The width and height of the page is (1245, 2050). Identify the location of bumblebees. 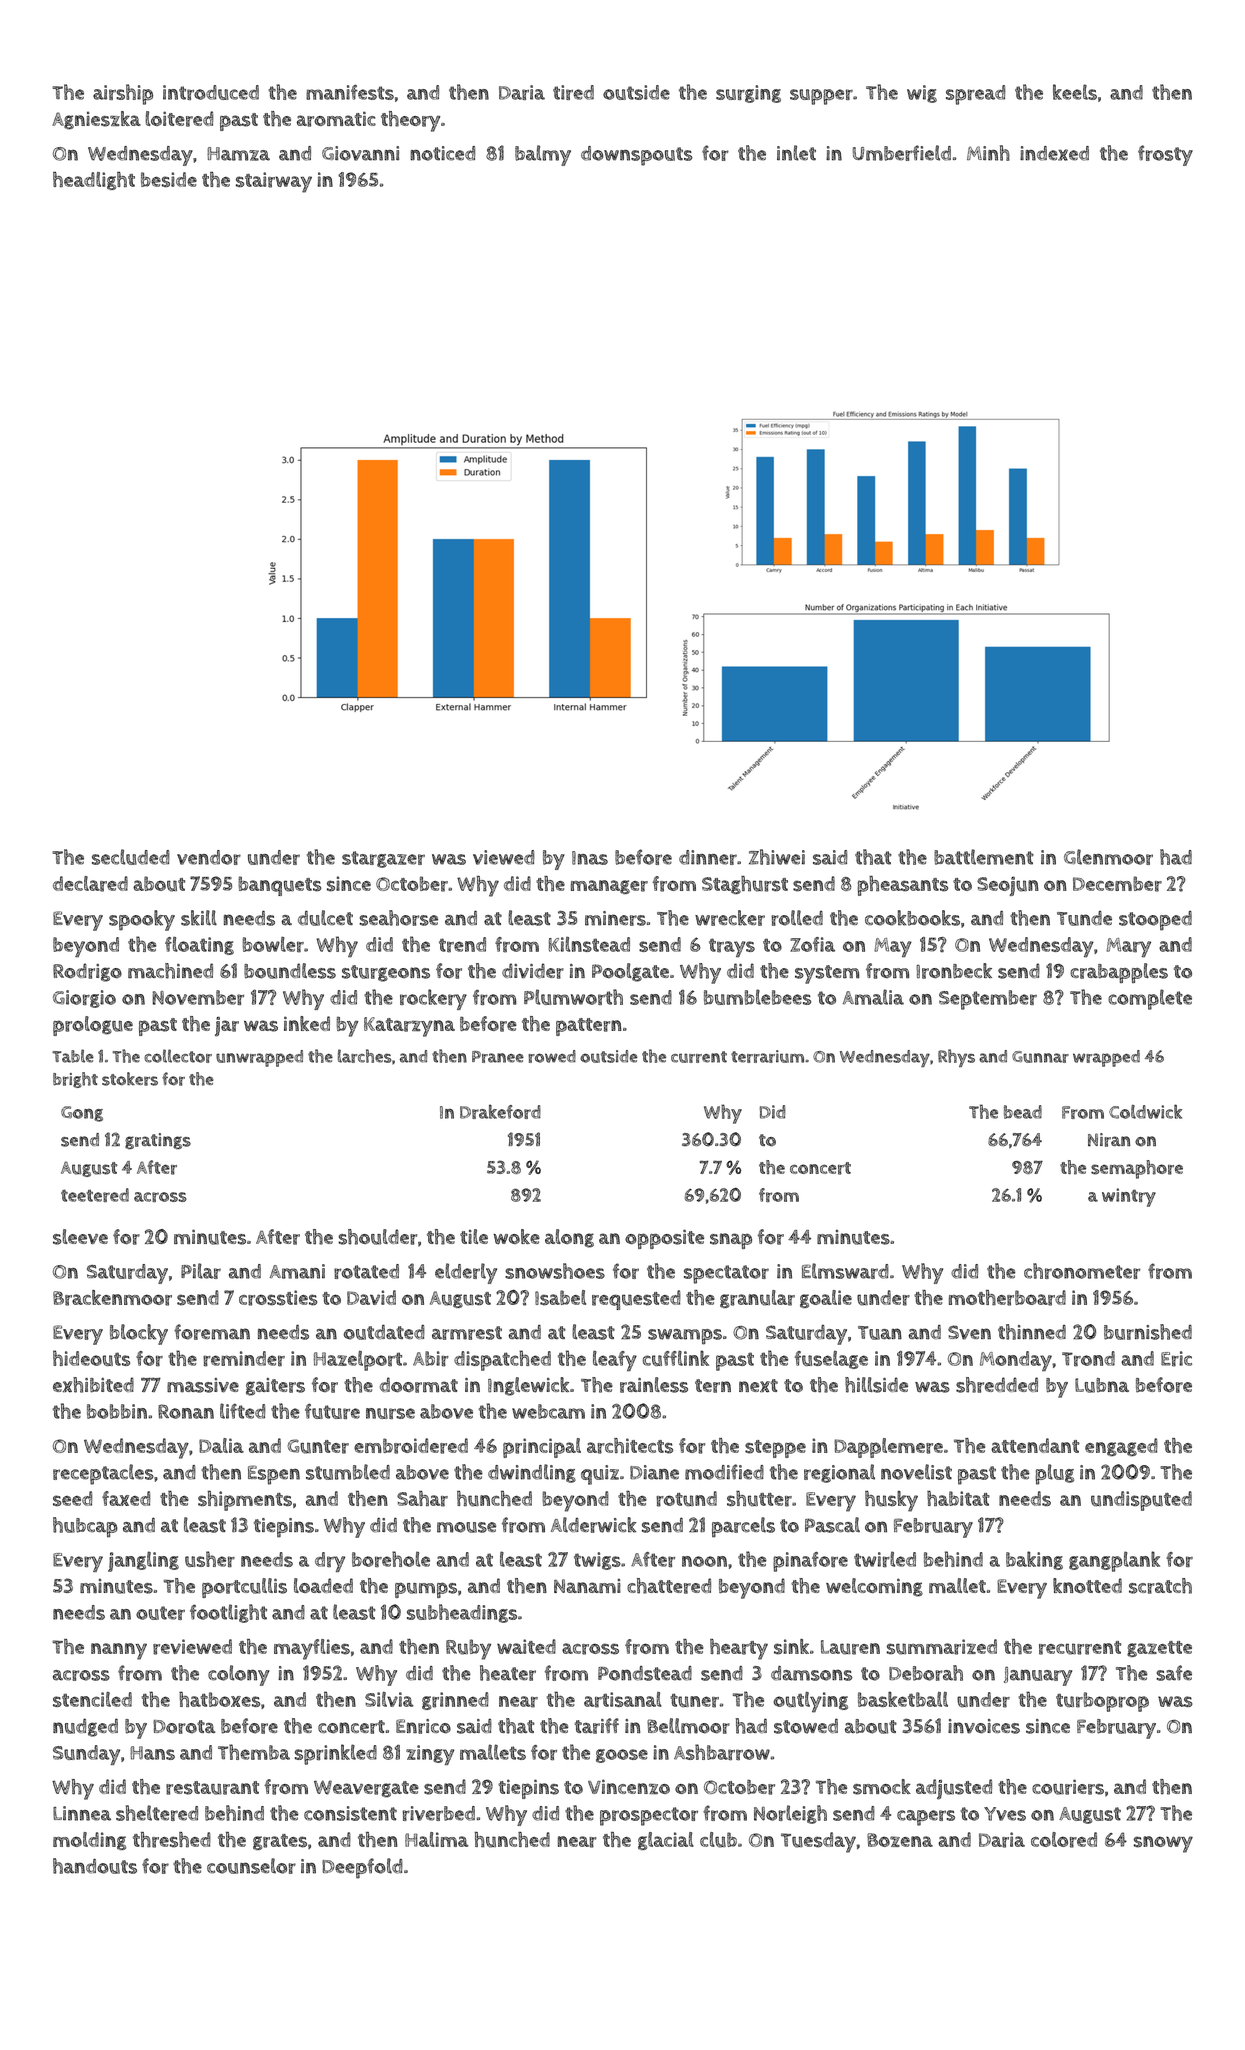
(757, 997).
